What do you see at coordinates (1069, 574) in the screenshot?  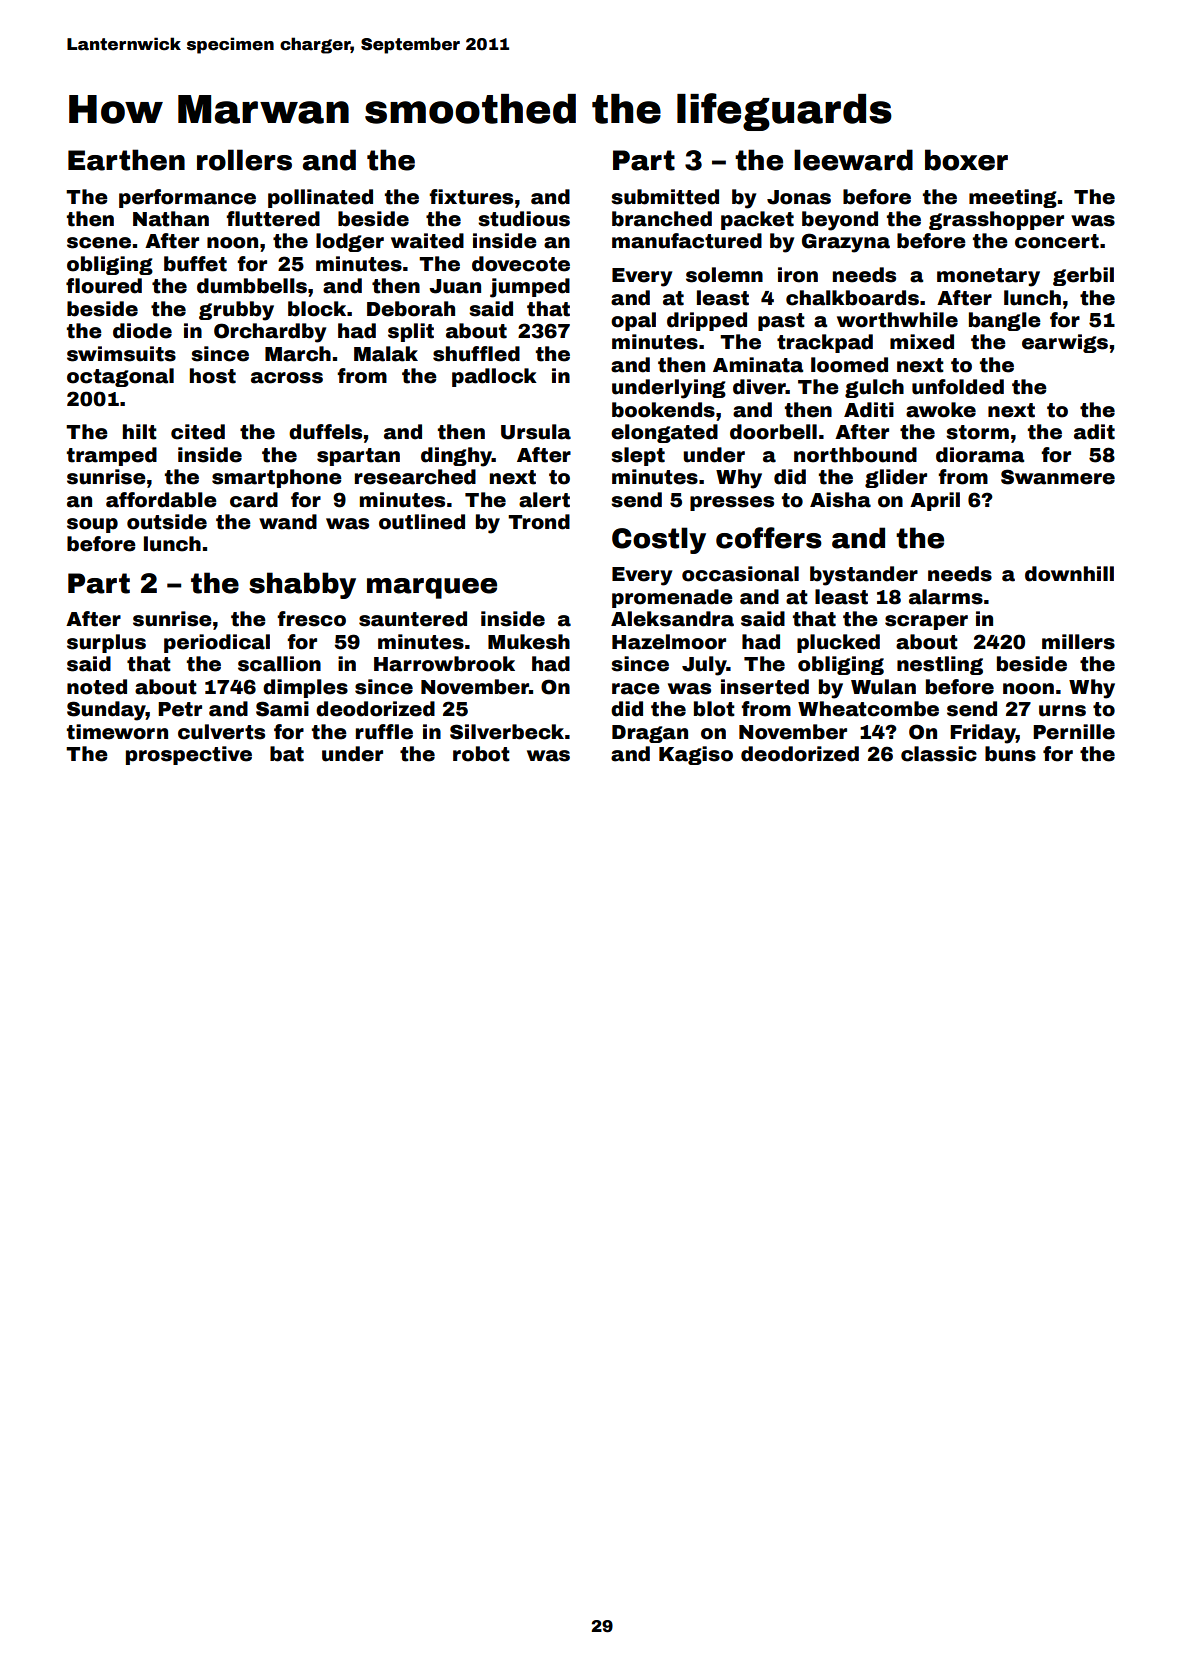 I see `downhill` at bounding box center [1069, 574].
